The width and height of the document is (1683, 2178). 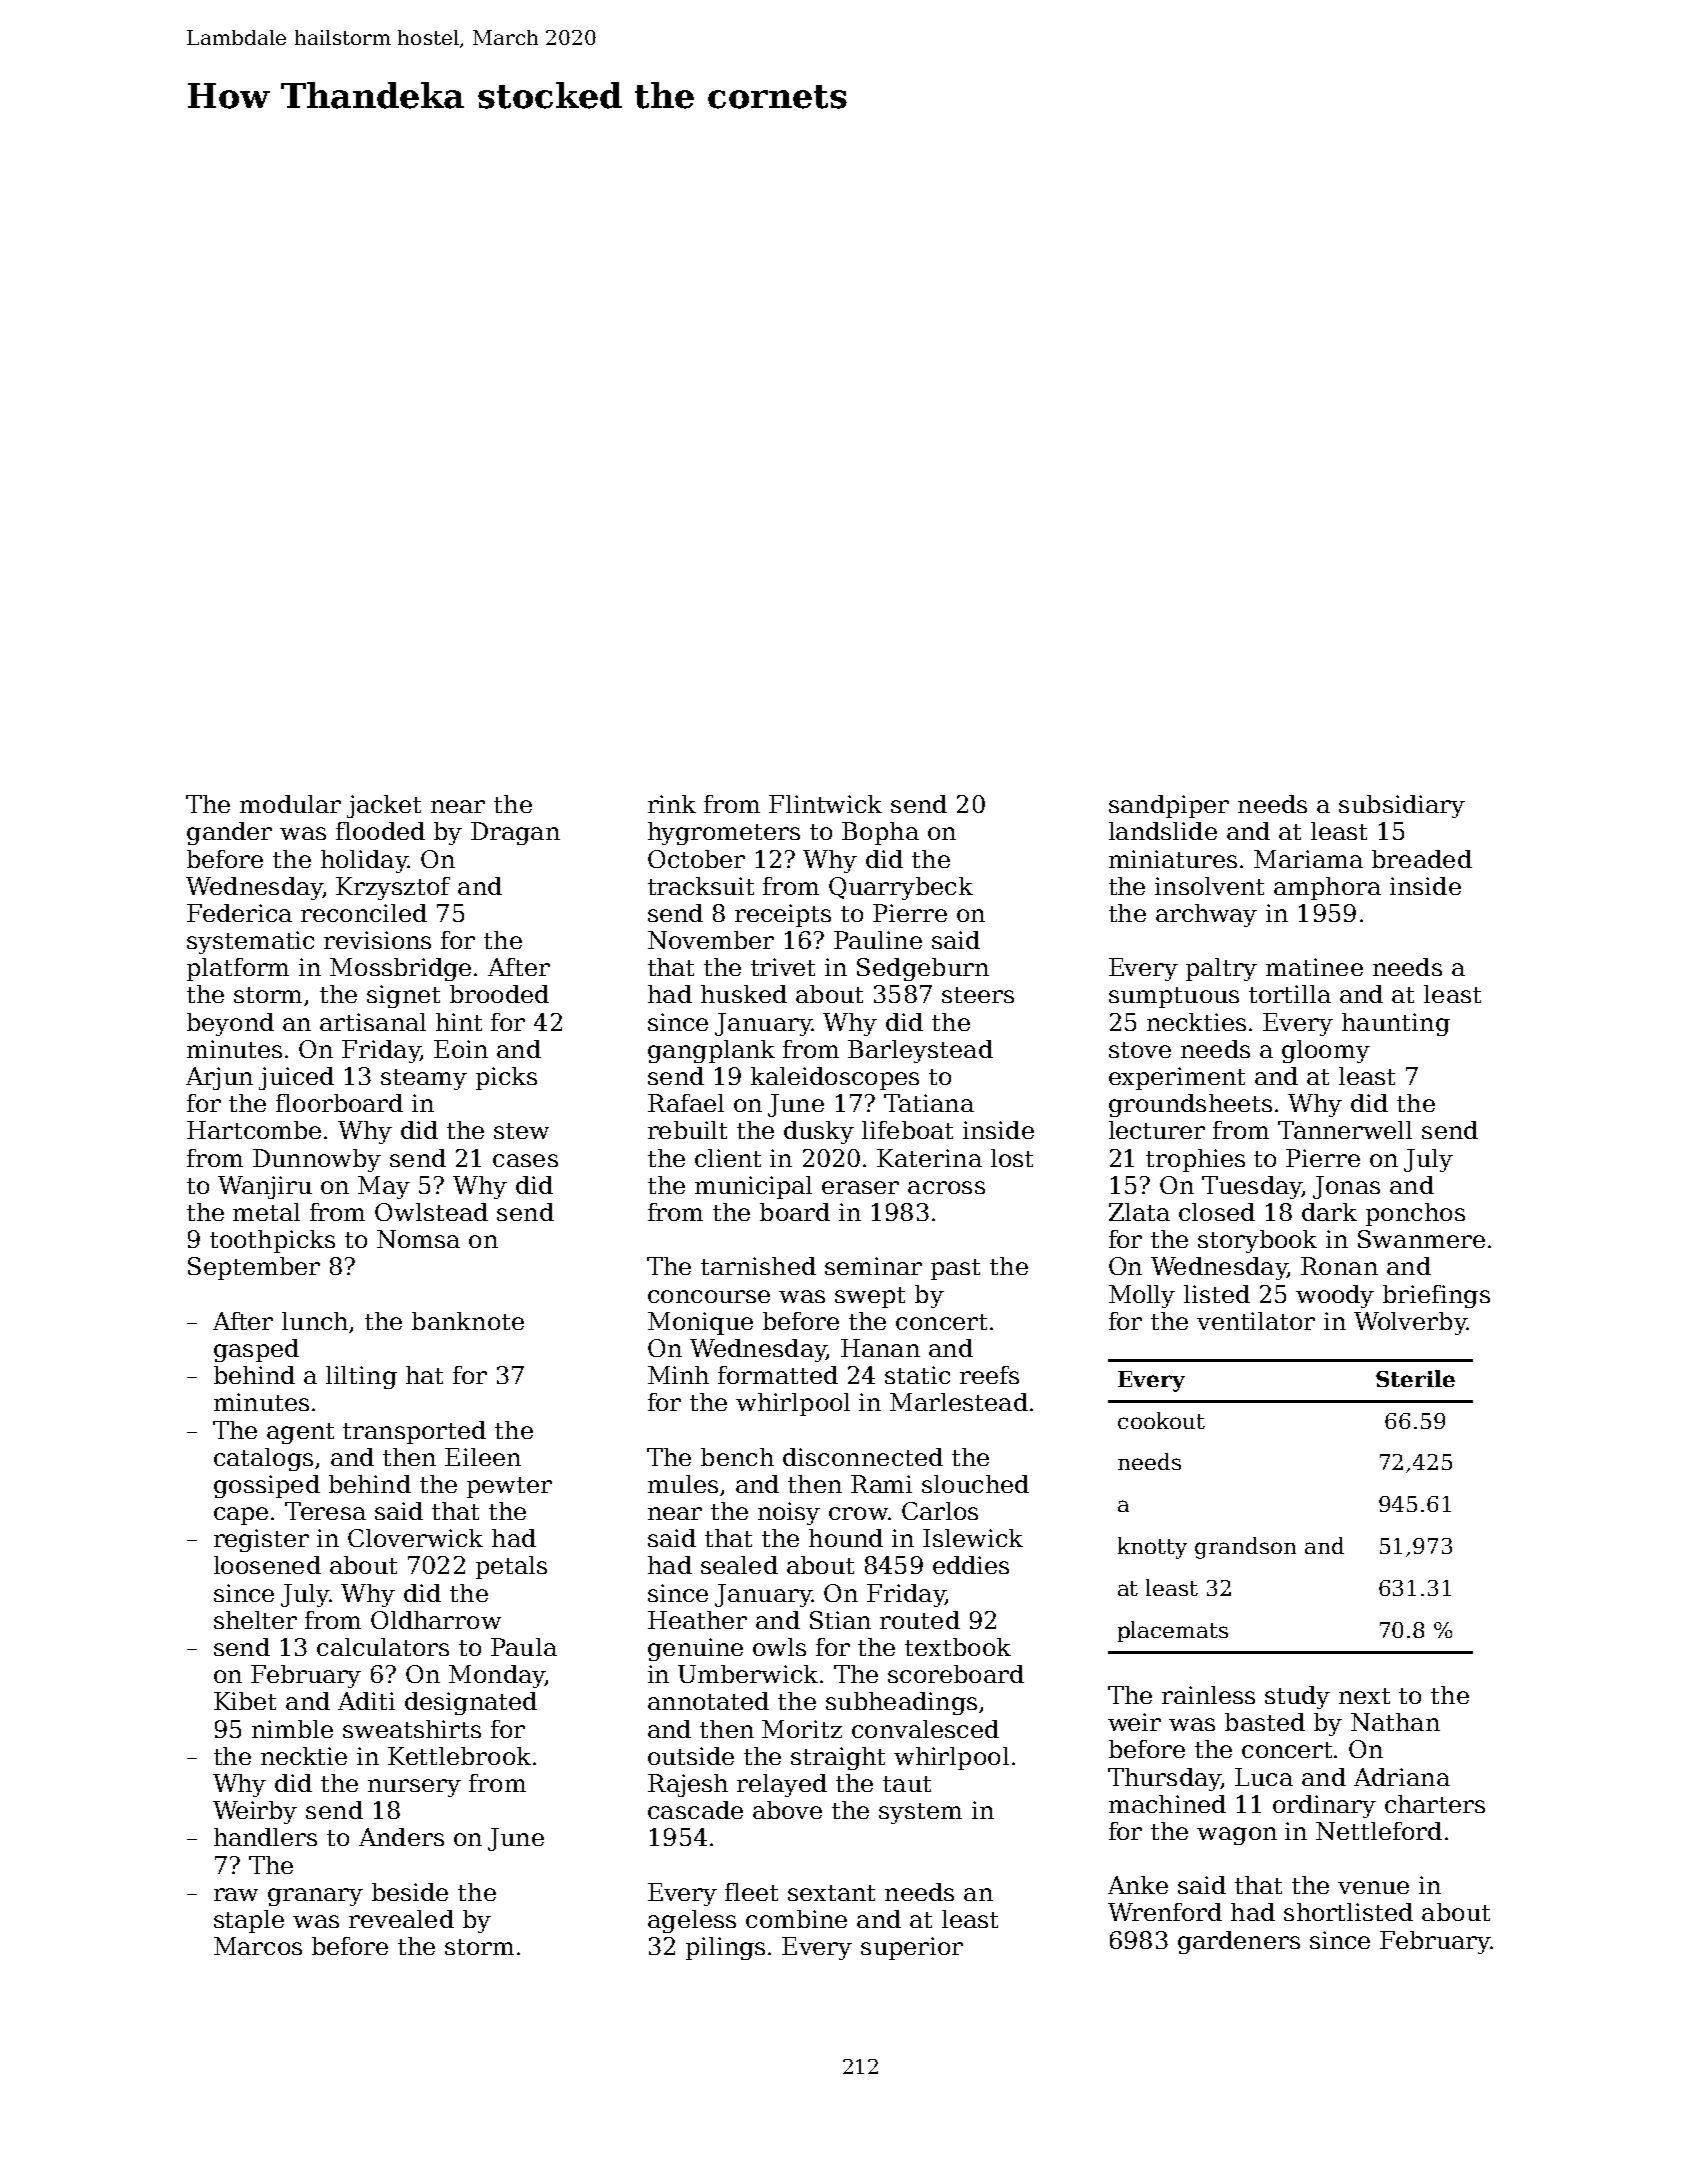 What do you see at coordinates (946, 1187) in the document?
I see `across` at bounding box center [946, 1187].
